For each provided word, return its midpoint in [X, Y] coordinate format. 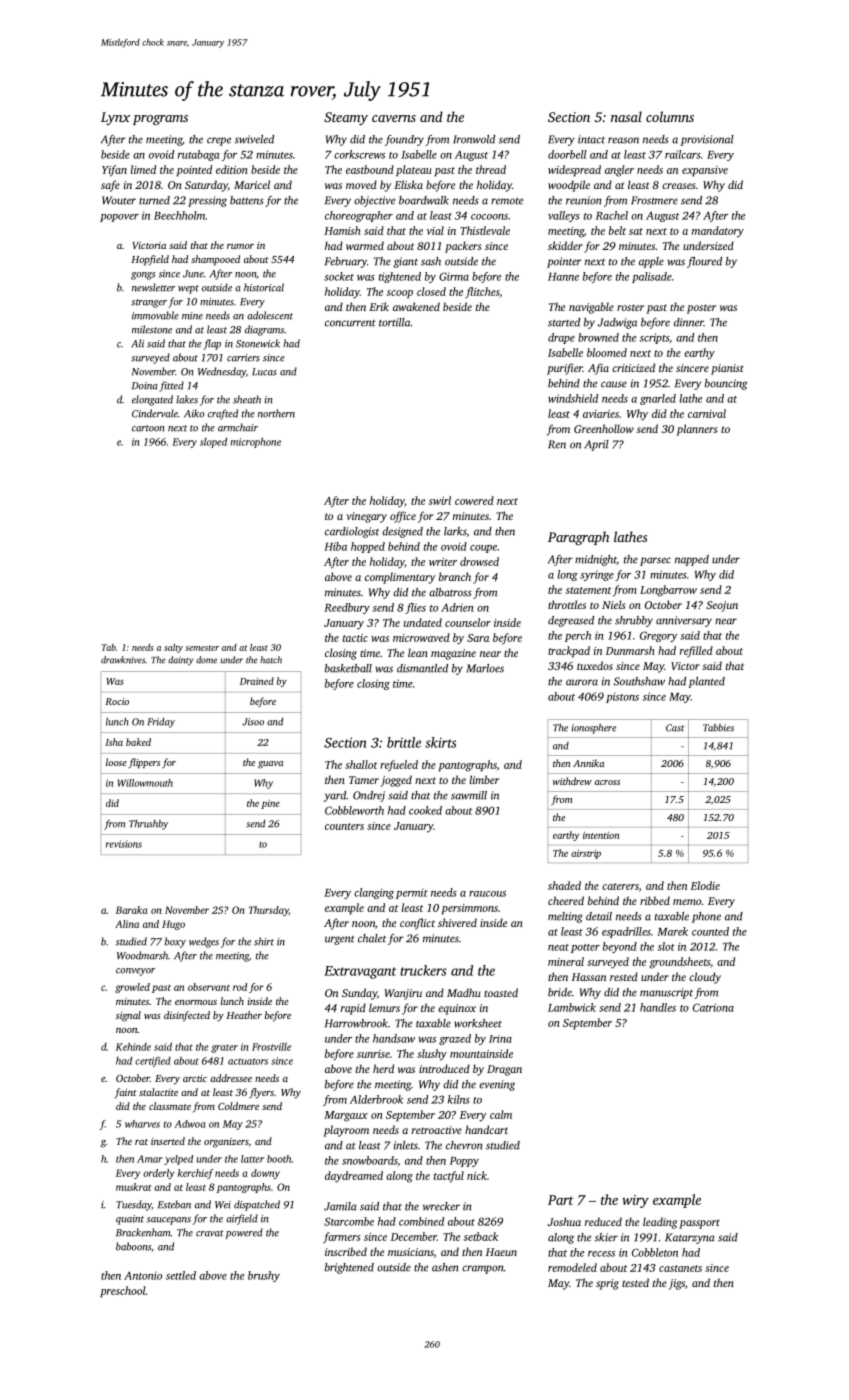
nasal [626, 116]
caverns [394, 118]
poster [701, 309]
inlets [406, 1145]
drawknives [123, 660]
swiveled [254, 139]
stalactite [158, 1092]
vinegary [366, 517]
